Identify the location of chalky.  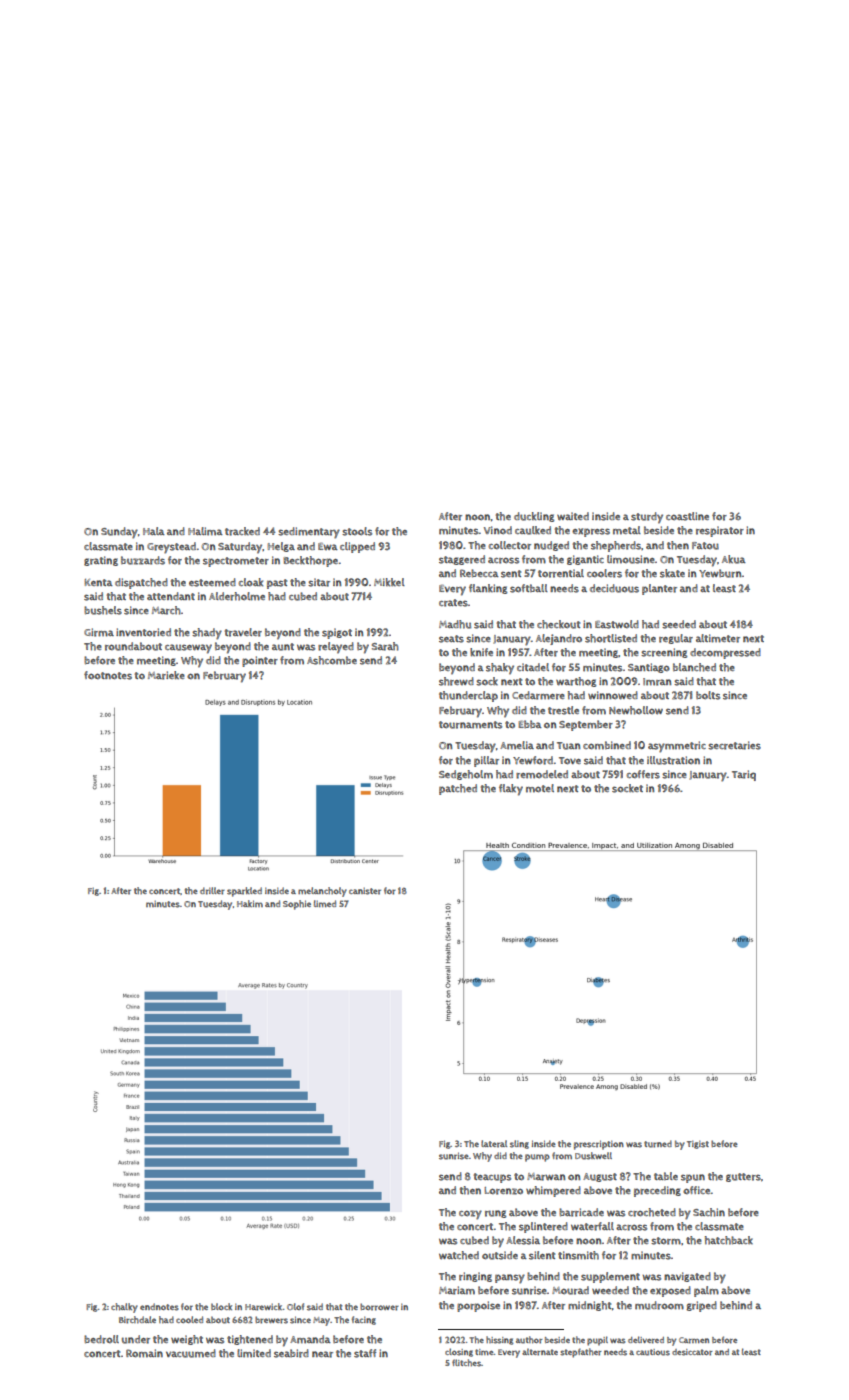
(124, 1308).
